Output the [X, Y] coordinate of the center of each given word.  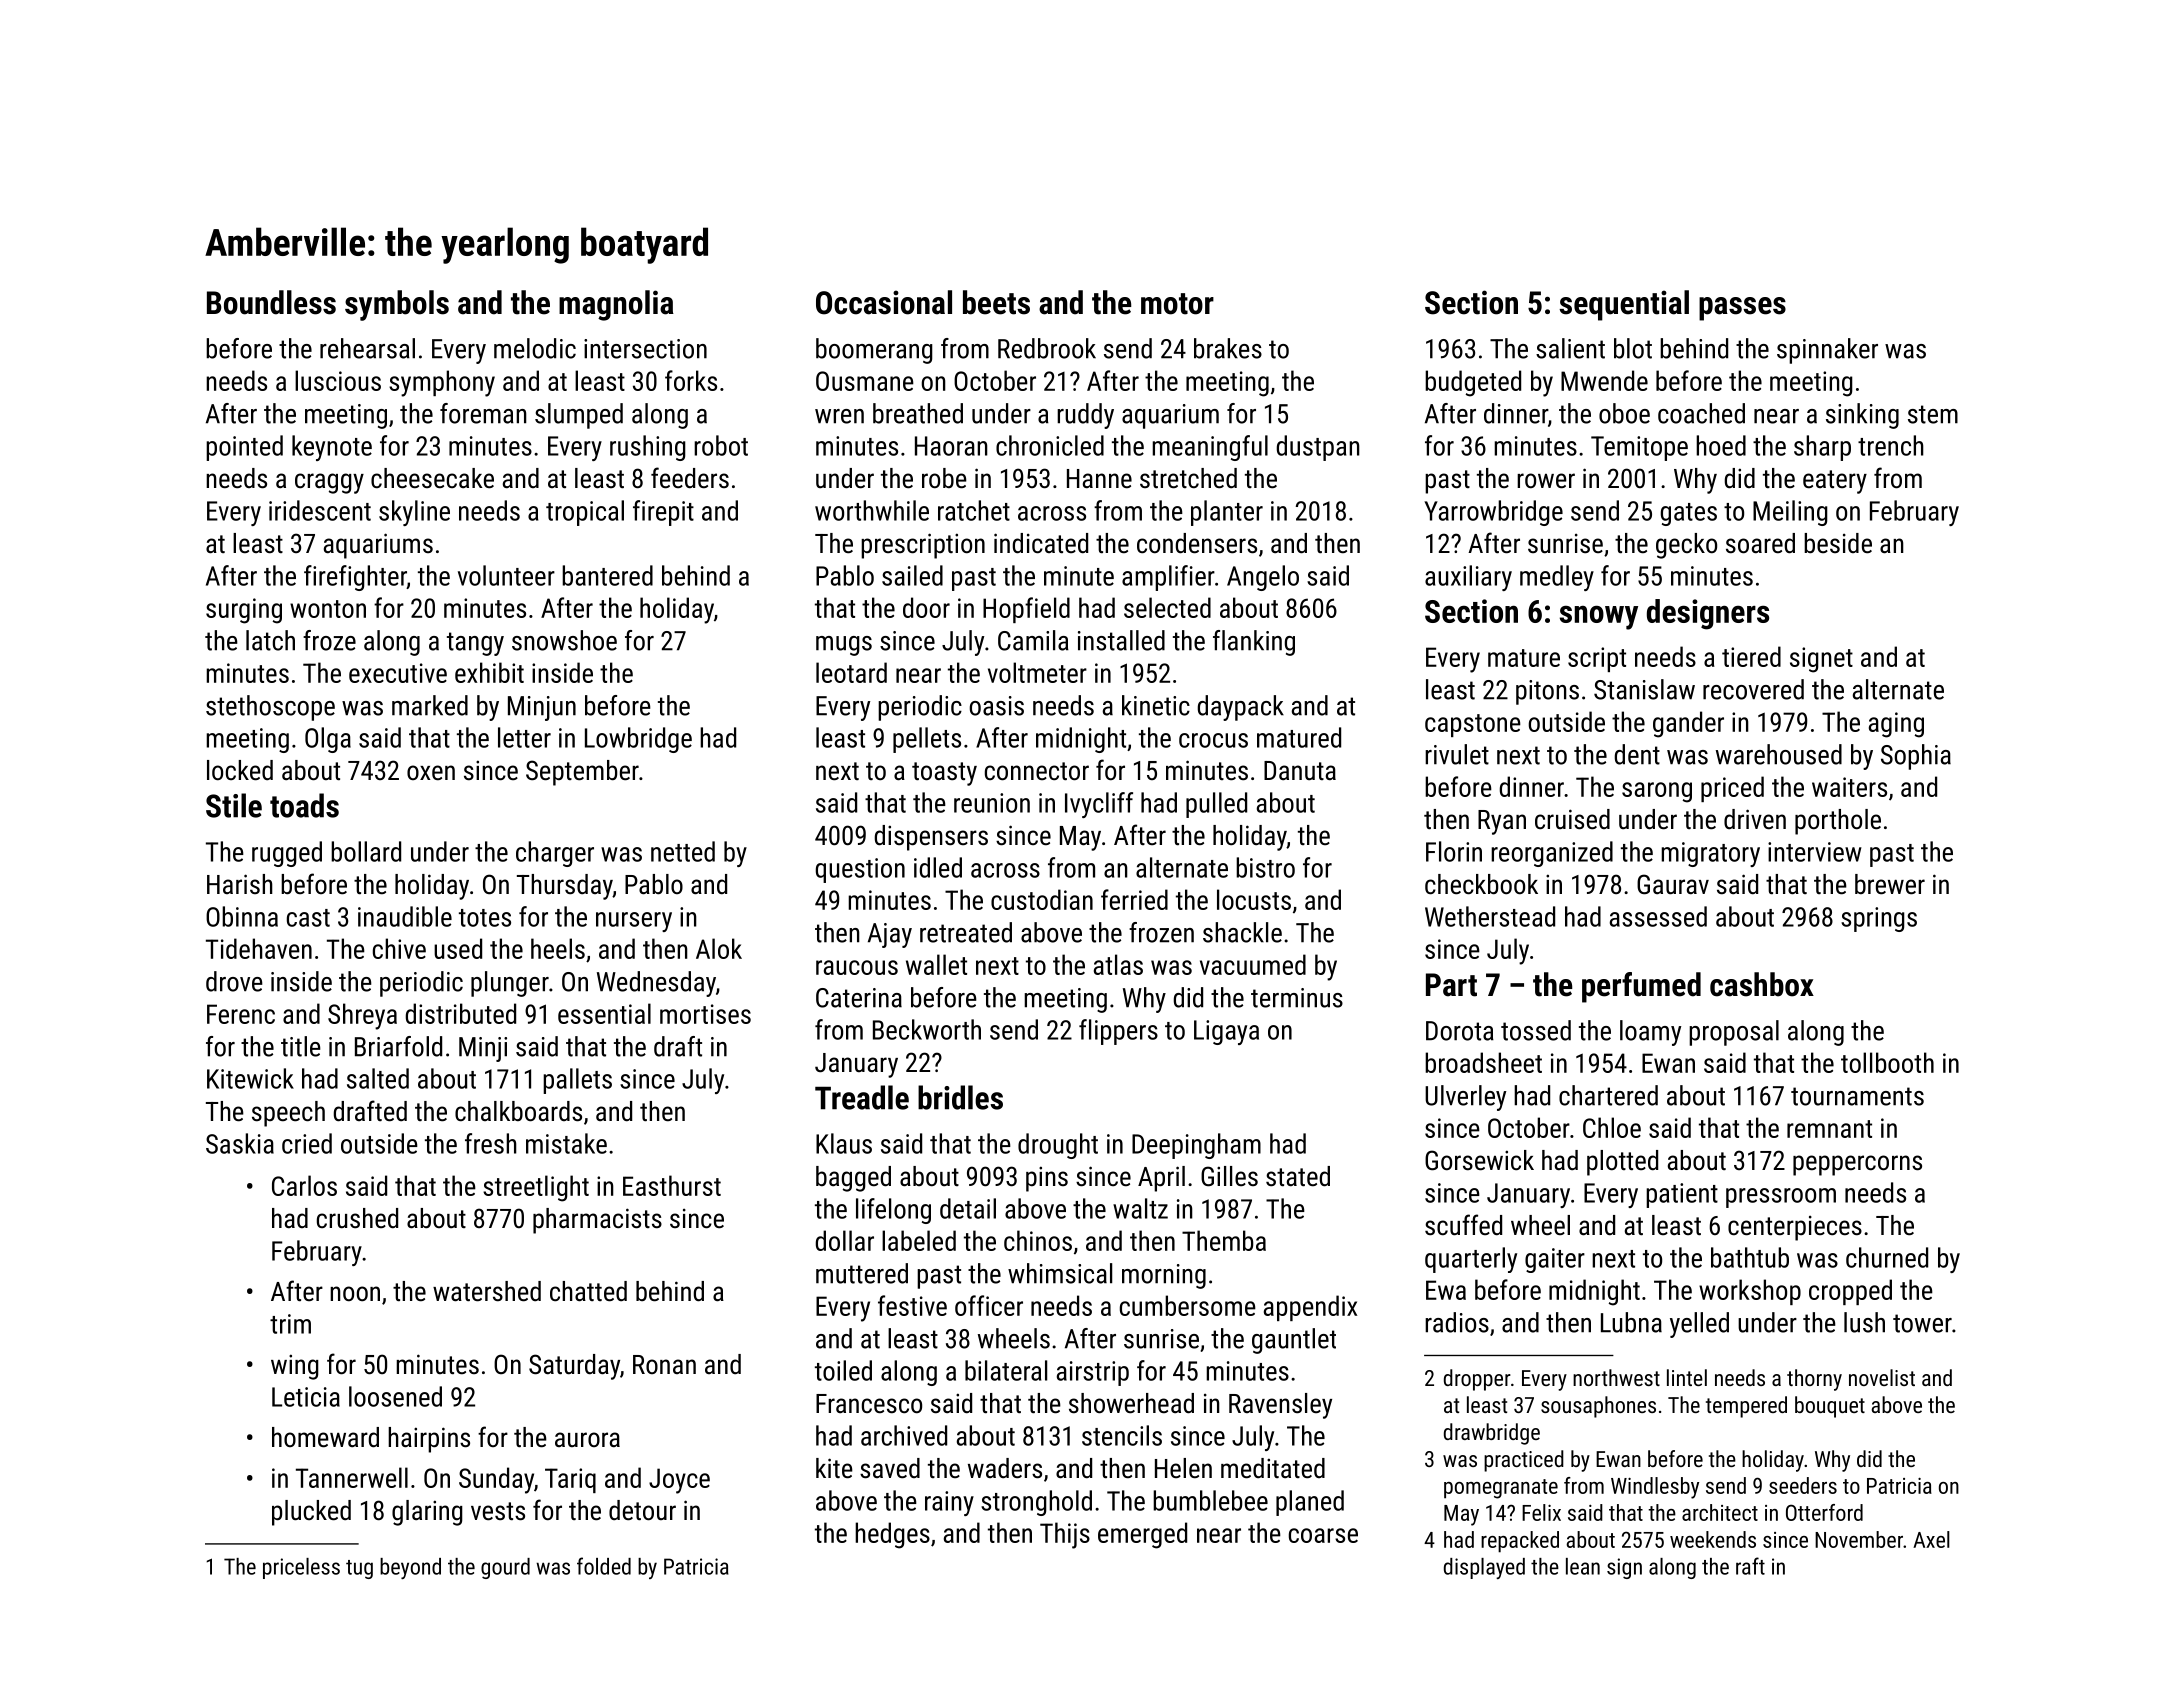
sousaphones [1598, 1407]
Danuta [1300, 770]
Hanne [1099, 479]
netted [683, 851]
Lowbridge [638, 740]
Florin [1454, 851]
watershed [487, 1291]
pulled [1216, 805]
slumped [579, 416]
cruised [1572, 819]
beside [1838, 543]
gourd [505, 1568]
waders [1005, 1468]
